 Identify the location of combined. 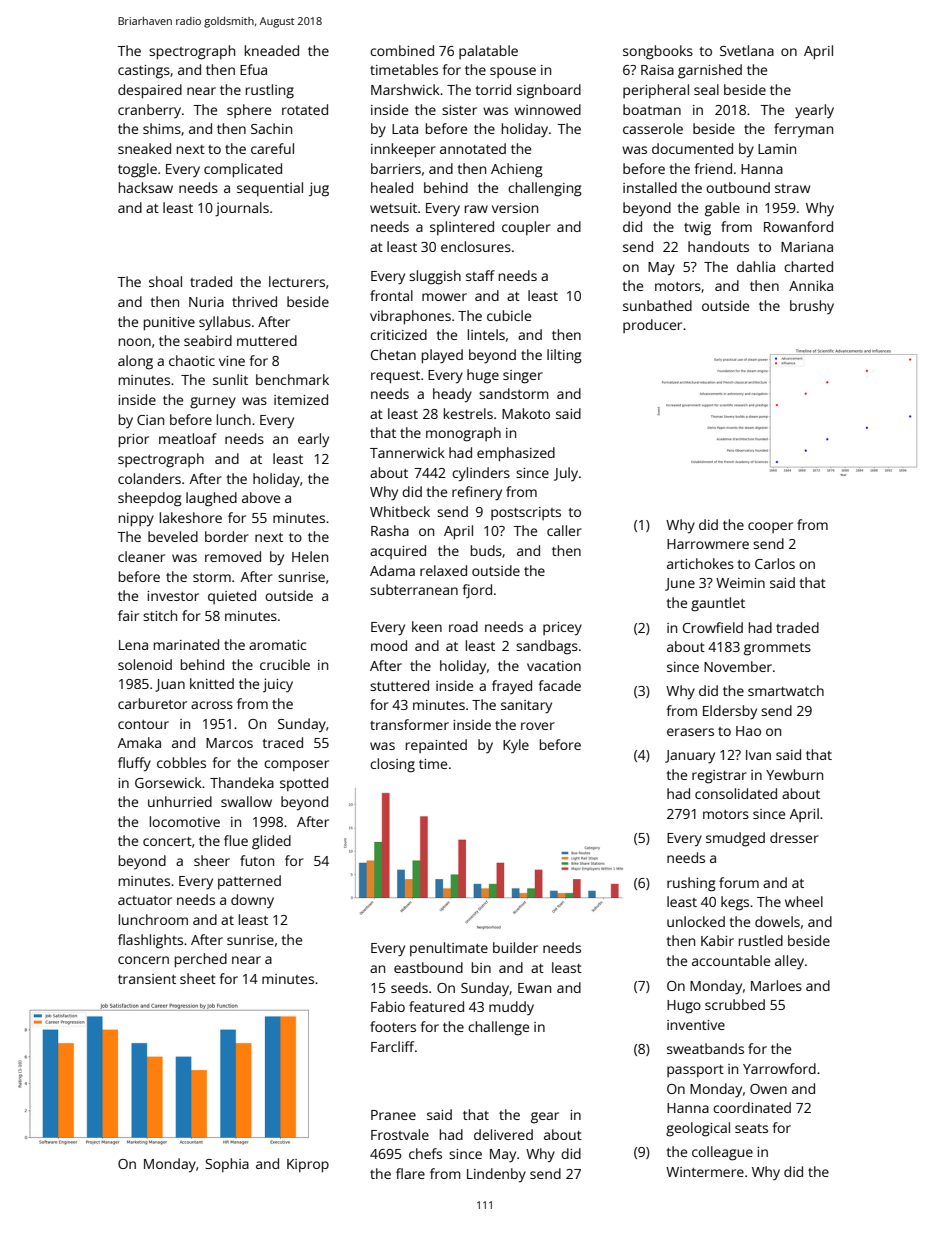
(402, 50).
